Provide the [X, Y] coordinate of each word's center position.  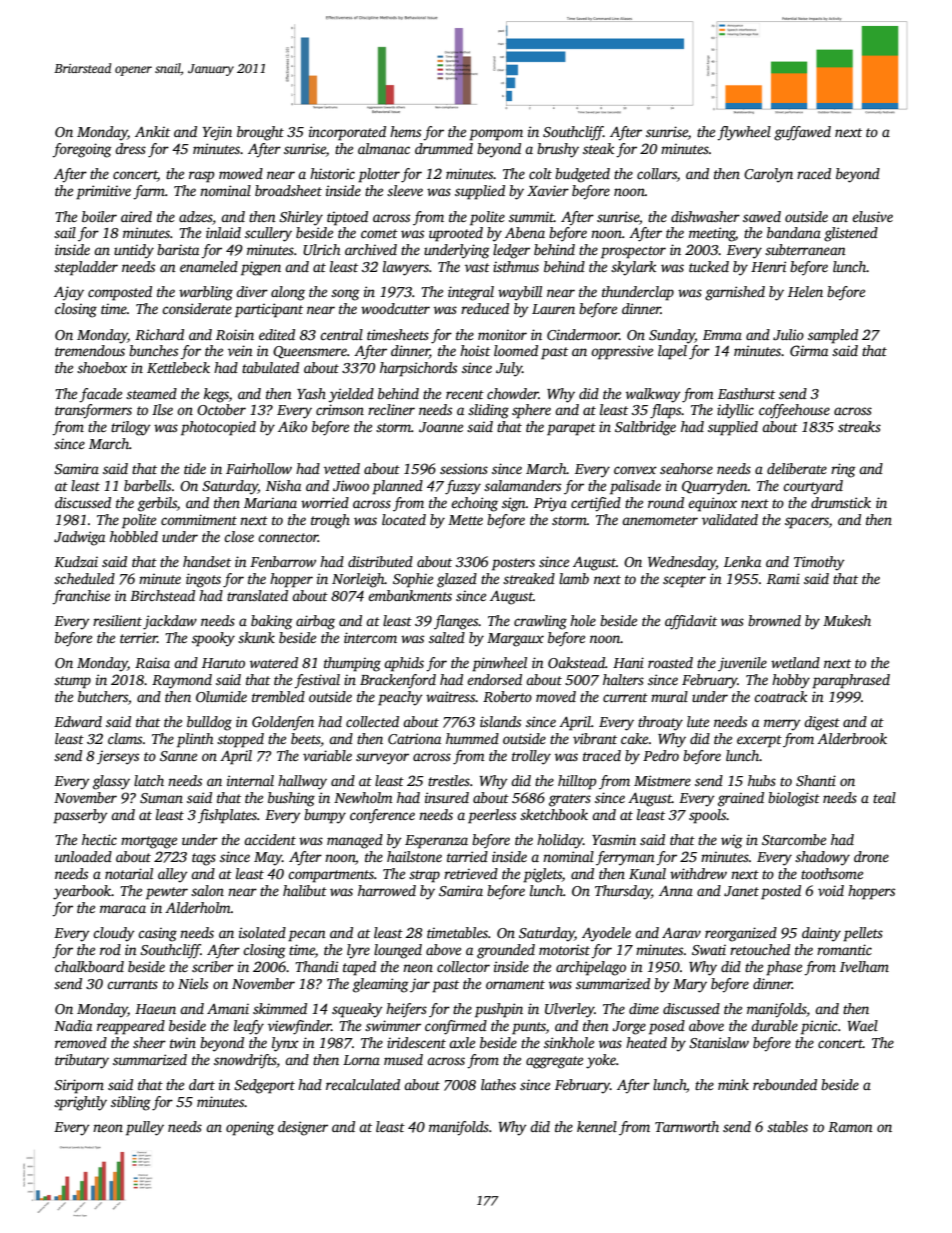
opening [250, 1128]
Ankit [152, 131]
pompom [496, 135]
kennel [597, 1126]
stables [787, 1126]
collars [657, 175]
